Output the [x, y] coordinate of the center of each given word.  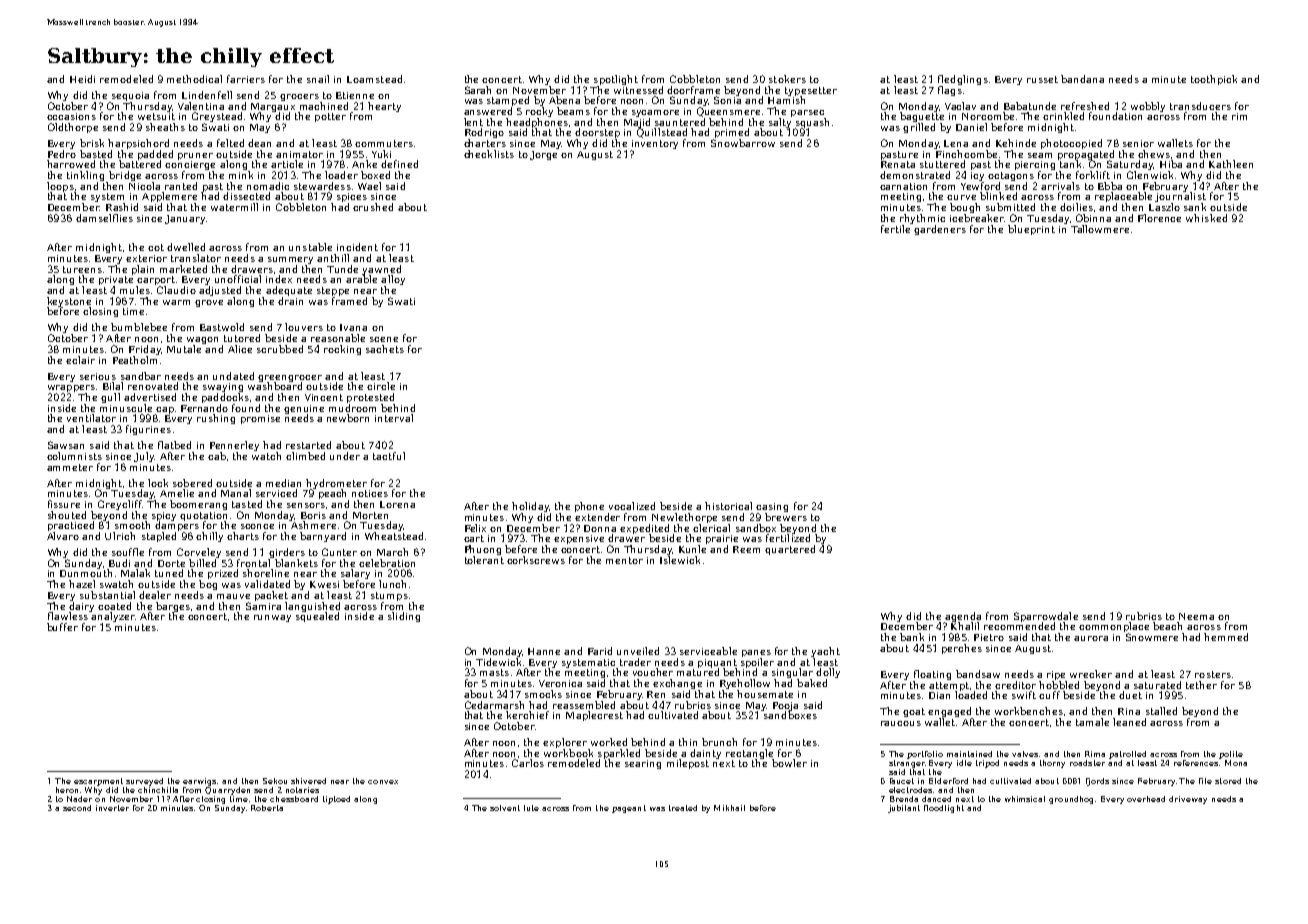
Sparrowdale [1046, 617]
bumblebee [139, 327]
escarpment [98, 782]
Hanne [544, 651]
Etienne [355, 95]
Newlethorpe [684, 518]
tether [1201, 685]
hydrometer [336, 484]
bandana [1082, 79]
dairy [81, 607]
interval [394, 418]
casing [772, 507]
